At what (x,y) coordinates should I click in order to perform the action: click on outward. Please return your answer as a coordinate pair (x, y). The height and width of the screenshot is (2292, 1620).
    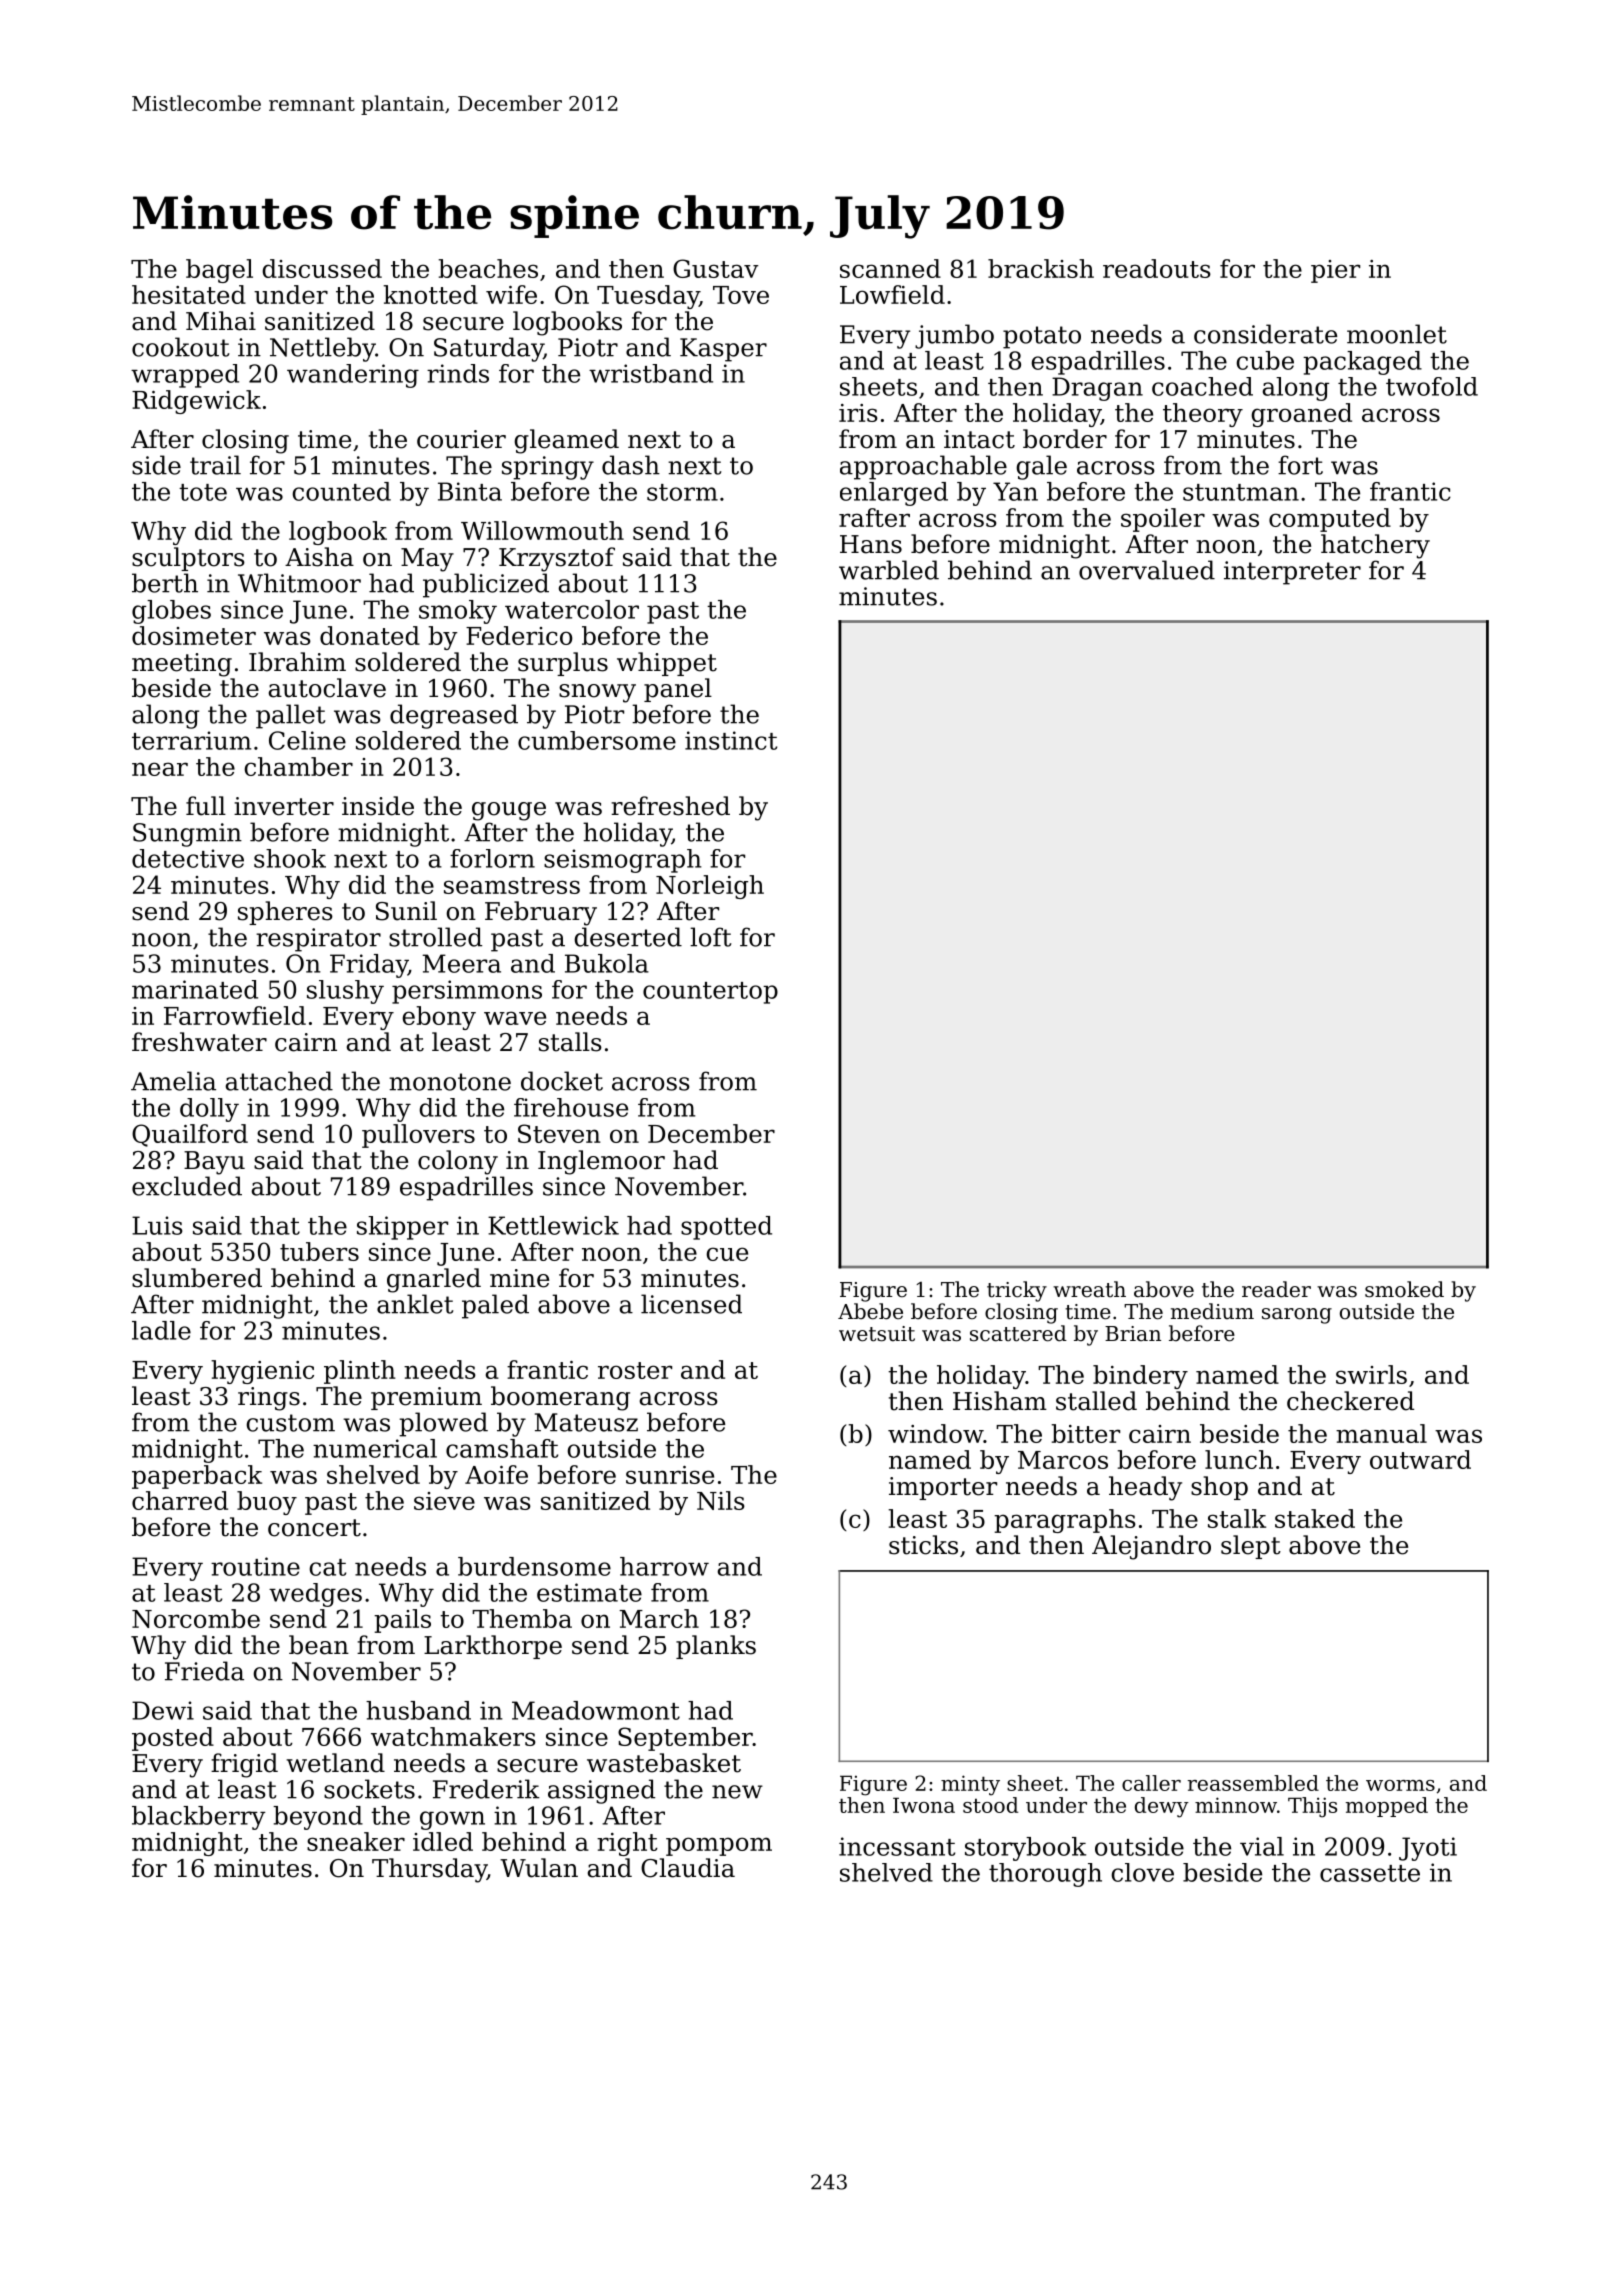
    Looking at the image, I should click on (1420, 1459).
